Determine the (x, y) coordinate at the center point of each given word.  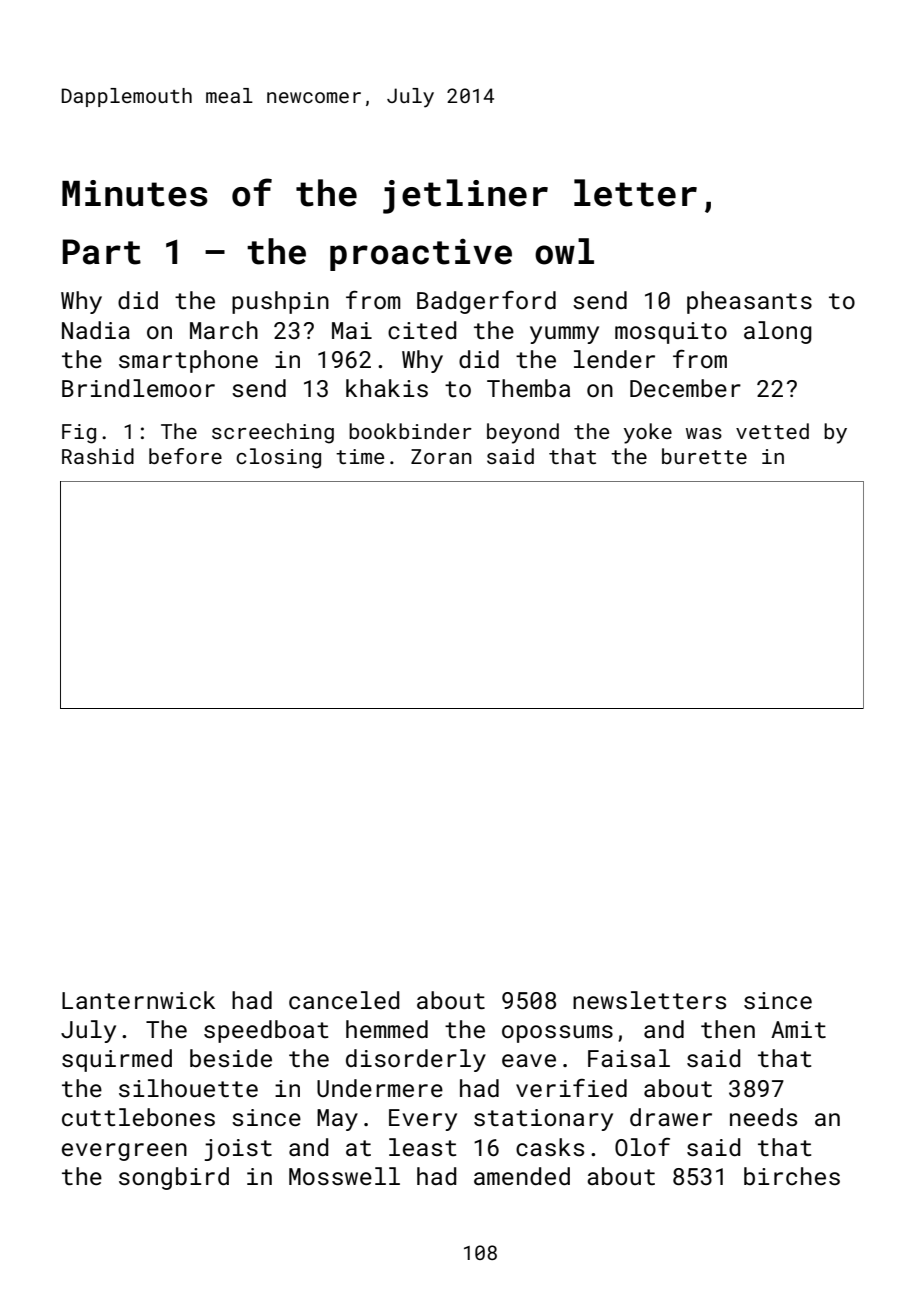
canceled (344, 1000)
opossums (557, 1034)
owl (564, 251)
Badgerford (486, 302)
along (778, 332)
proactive (421, 255)
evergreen (124, 1152)
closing (278, 458)
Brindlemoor (138, 388)
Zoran (441, 456)
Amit (798, 1029)
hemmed (387, 1029)
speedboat (266, 1031)
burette (704, 456)
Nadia (96, 330)
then (728, 1029)
